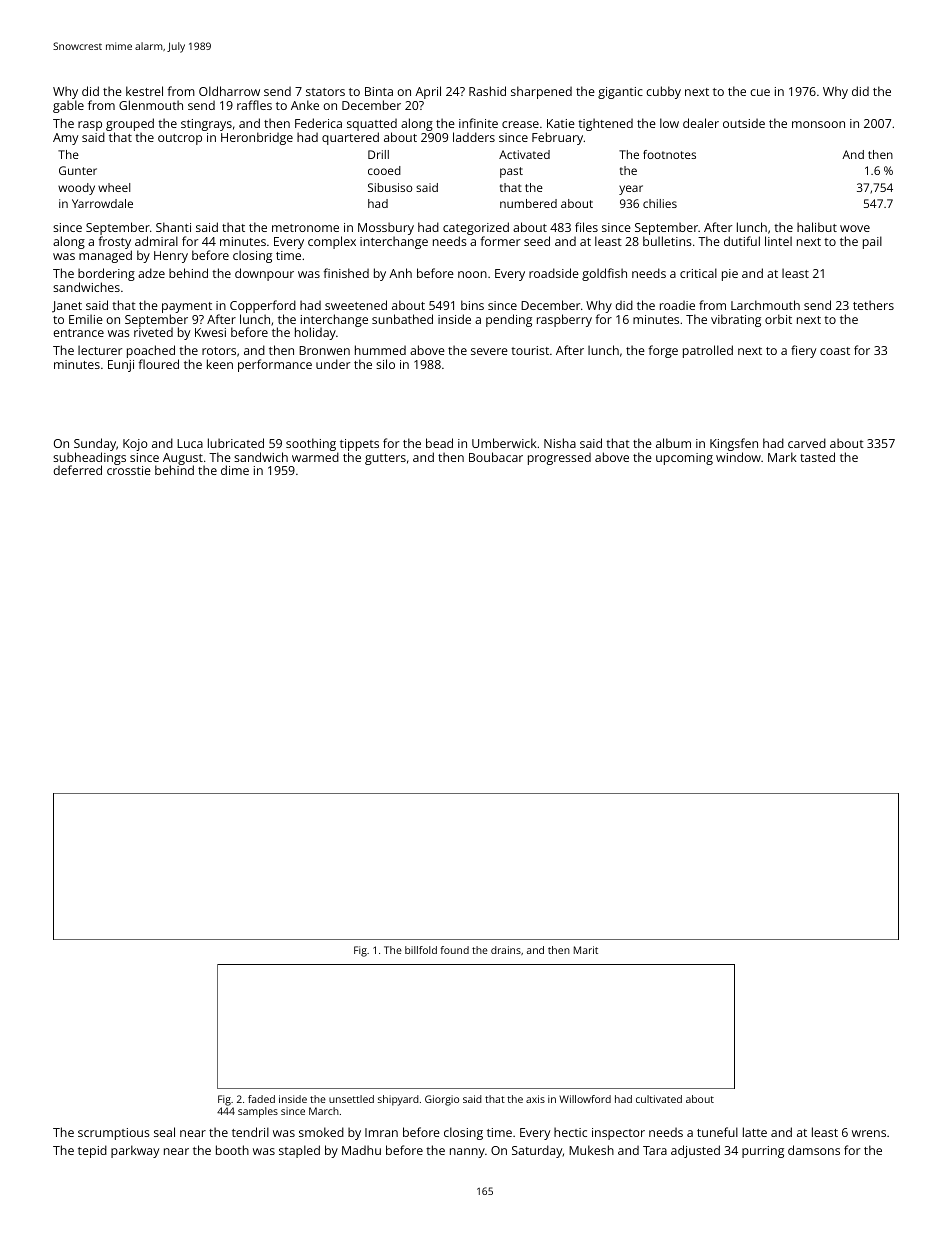 This page has height=1233, width=952. What do you see at coordinates (121, 366) in the page?
I see `Eunji` at bounding box center [121, 366].
